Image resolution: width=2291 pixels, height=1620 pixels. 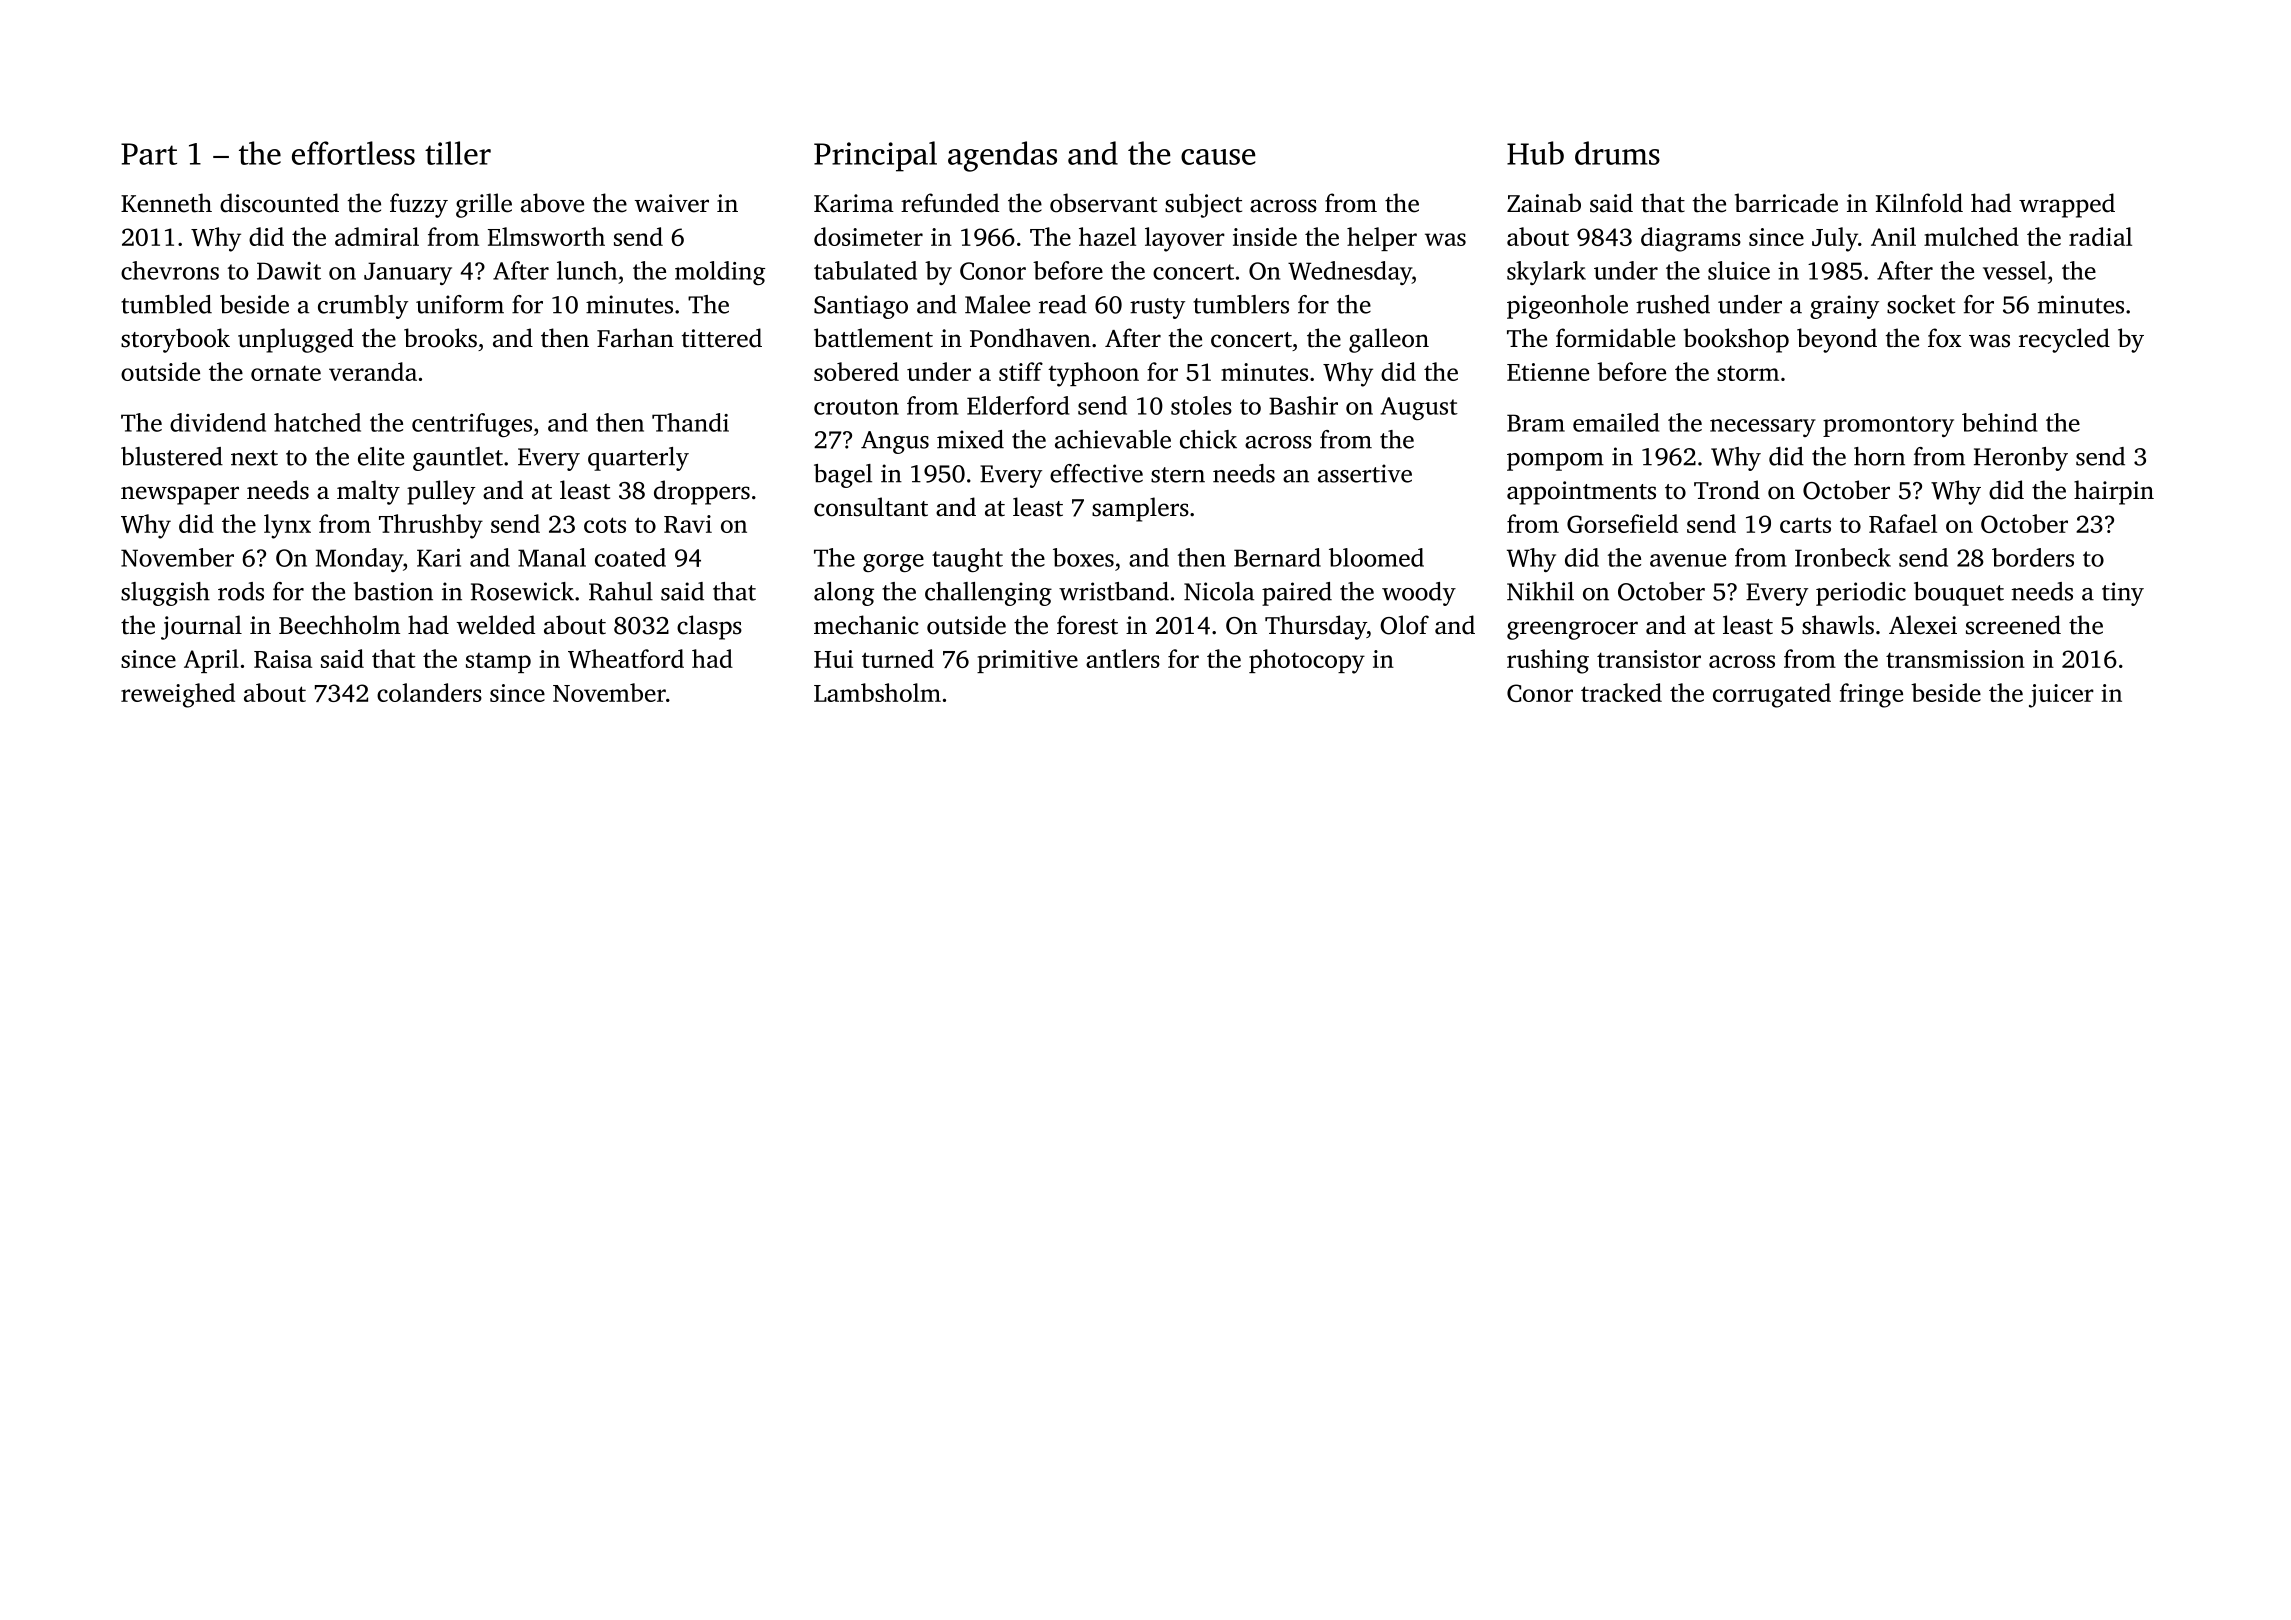 I want to click on Beechholm, so click(x=339, y=625).
